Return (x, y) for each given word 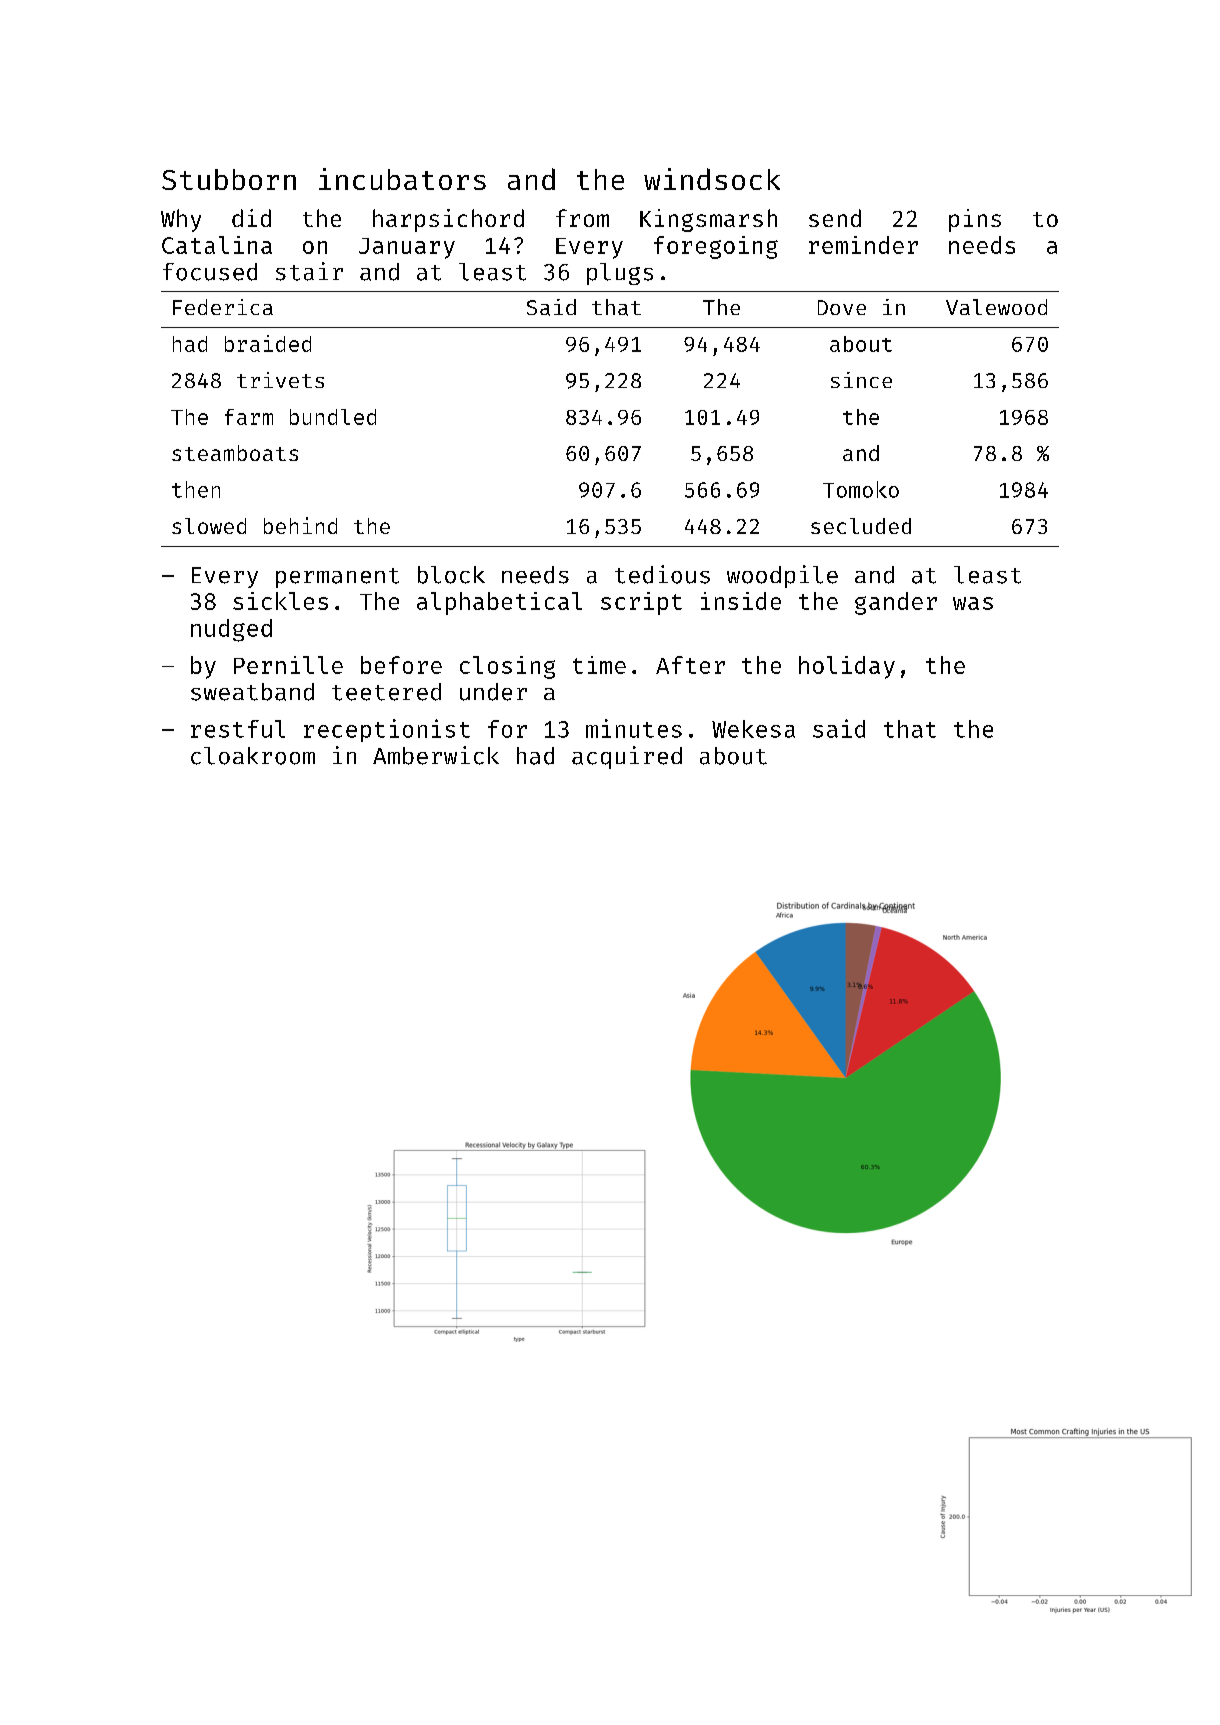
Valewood (996, 307)
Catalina (217, 245)
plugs (620, 274)
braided (268, 343)
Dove (842, 307)
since (861, 380)
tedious (662, 574)
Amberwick (436, 755)
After (690, 665)
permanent (337, 578)
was (973, 603)
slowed (209, 526)
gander (896, 603)
